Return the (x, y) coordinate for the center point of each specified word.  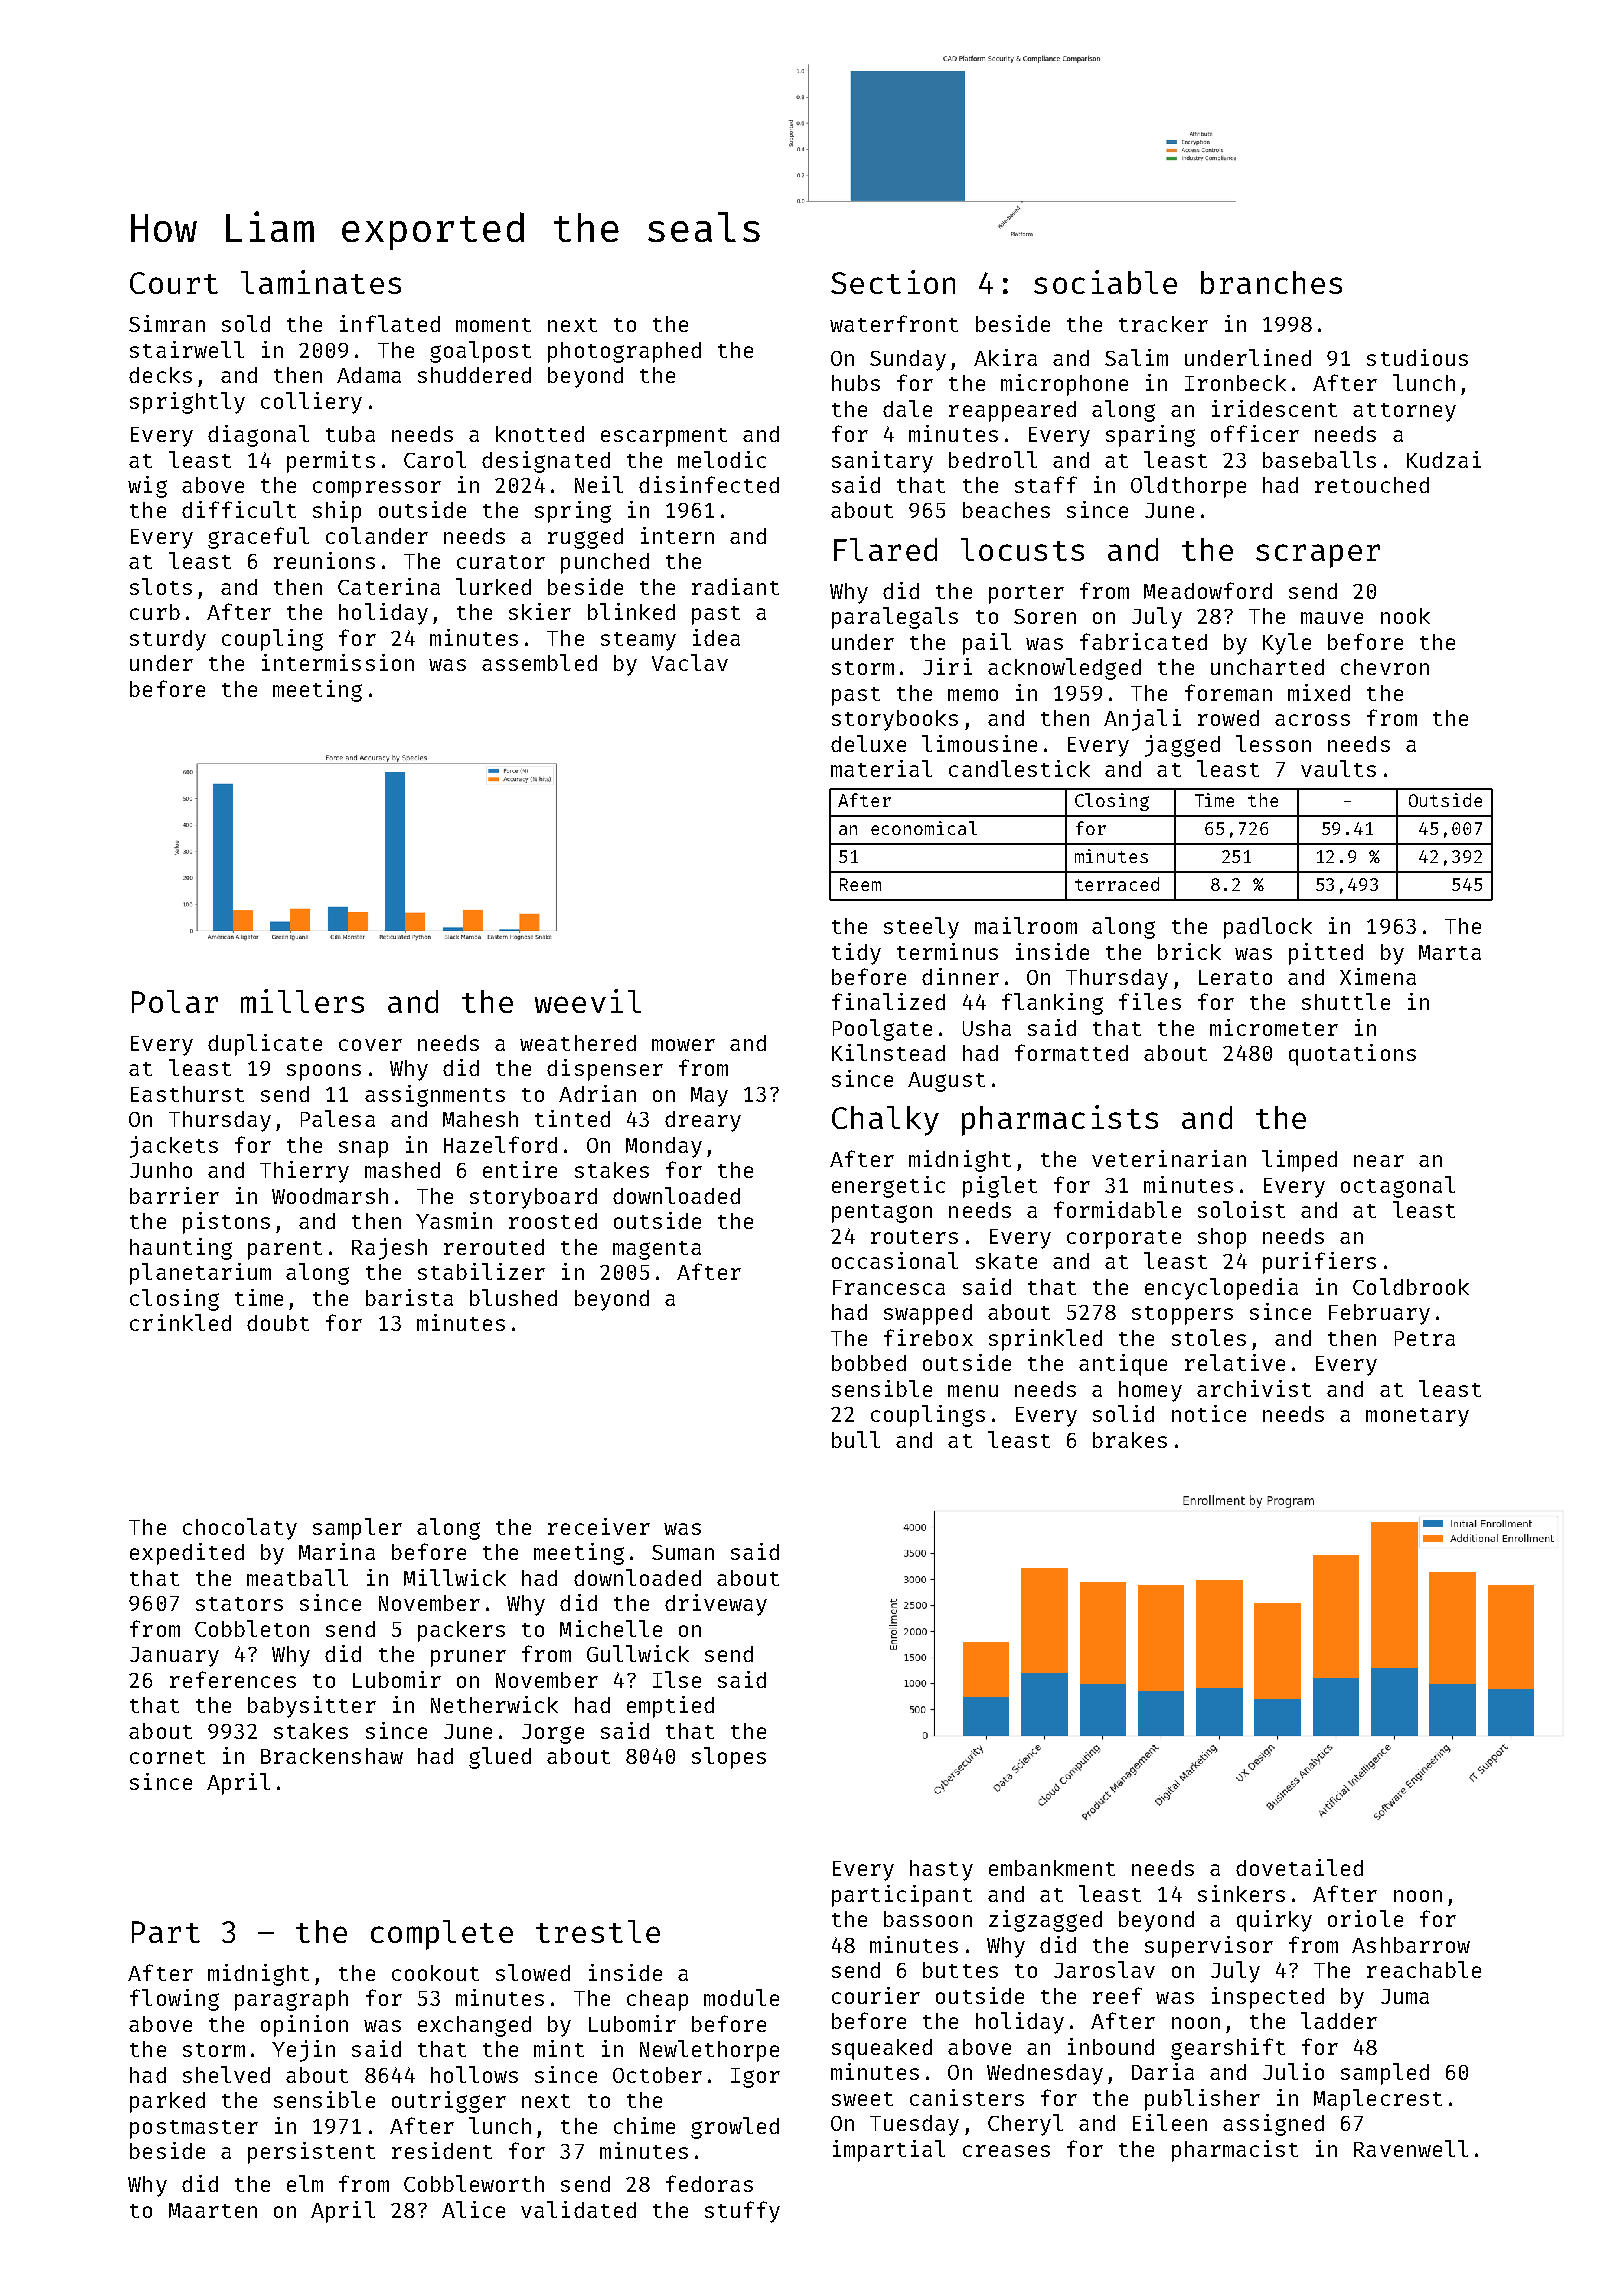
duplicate (265, 1045)
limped (1299, 1161)
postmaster (194, 2129)
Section (893, 282)
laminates (321, 282)
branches (1271, 282)
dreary (703, 1121)
